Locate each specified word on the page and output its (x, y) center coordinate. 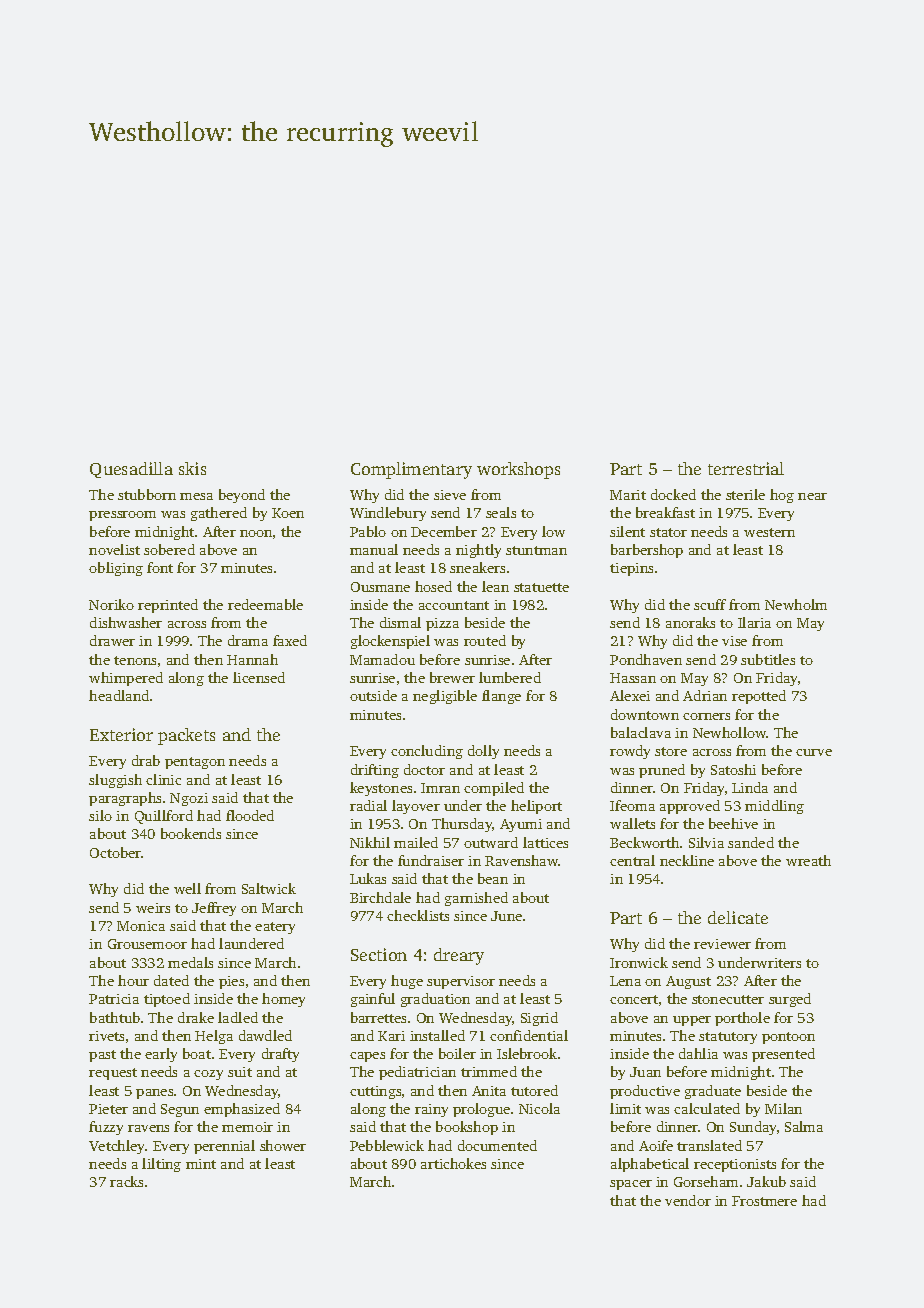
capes (367, 1057)
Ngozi (189, 799)
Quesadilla (131, 470)
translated (709, 1145)
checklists (418, 915)
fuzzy (106, 1128)
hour (133, 980)
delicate (738, 917)
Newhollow (730, 732)
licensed (259, 677)
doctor (424, 769)
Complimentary (411, 470)
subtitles (768, 659)
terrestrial (746, 468)
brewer (452, 677)
